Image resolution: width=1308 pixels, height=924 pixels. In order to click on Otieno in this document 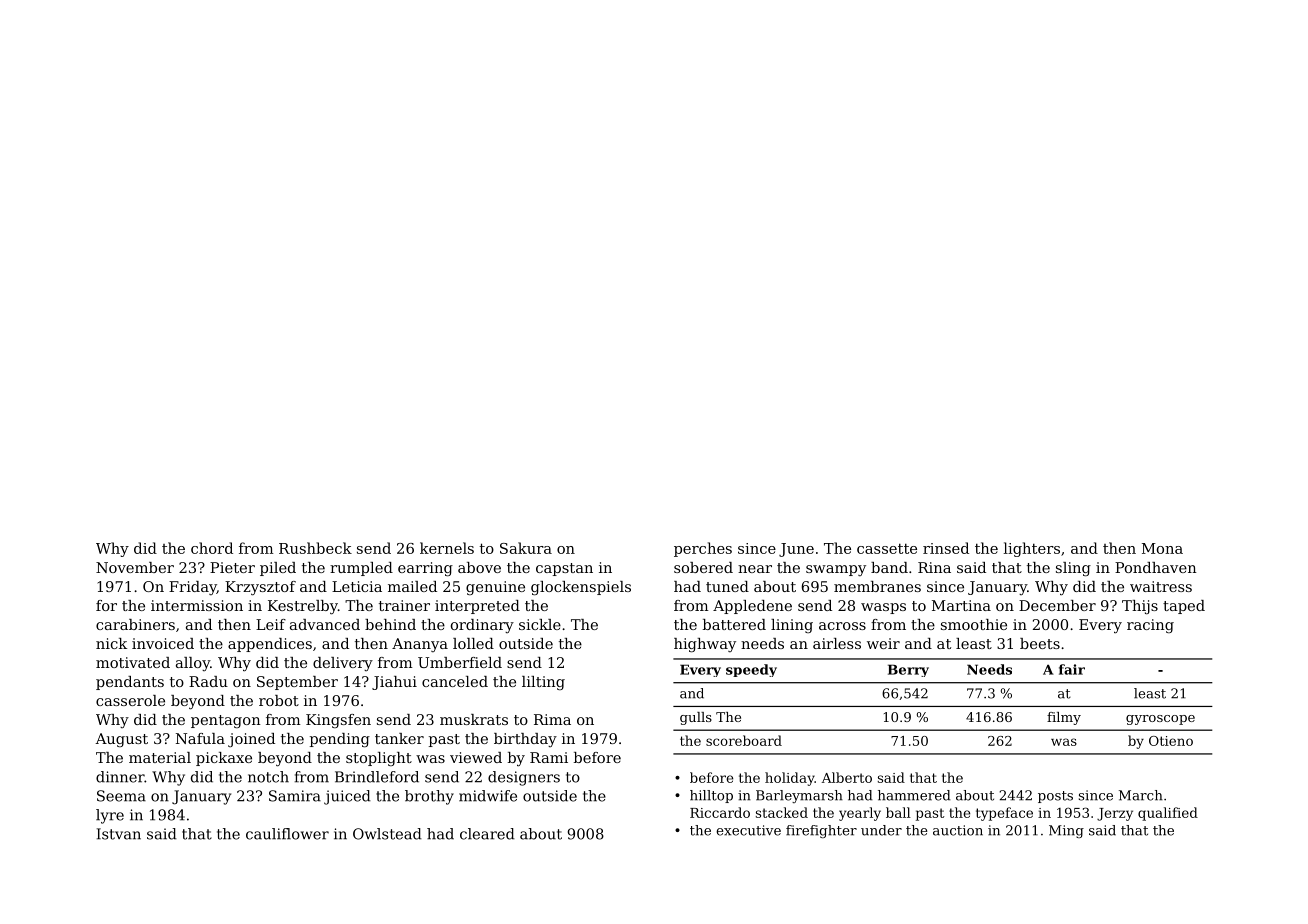, I will do `click(1171, 741)`.
